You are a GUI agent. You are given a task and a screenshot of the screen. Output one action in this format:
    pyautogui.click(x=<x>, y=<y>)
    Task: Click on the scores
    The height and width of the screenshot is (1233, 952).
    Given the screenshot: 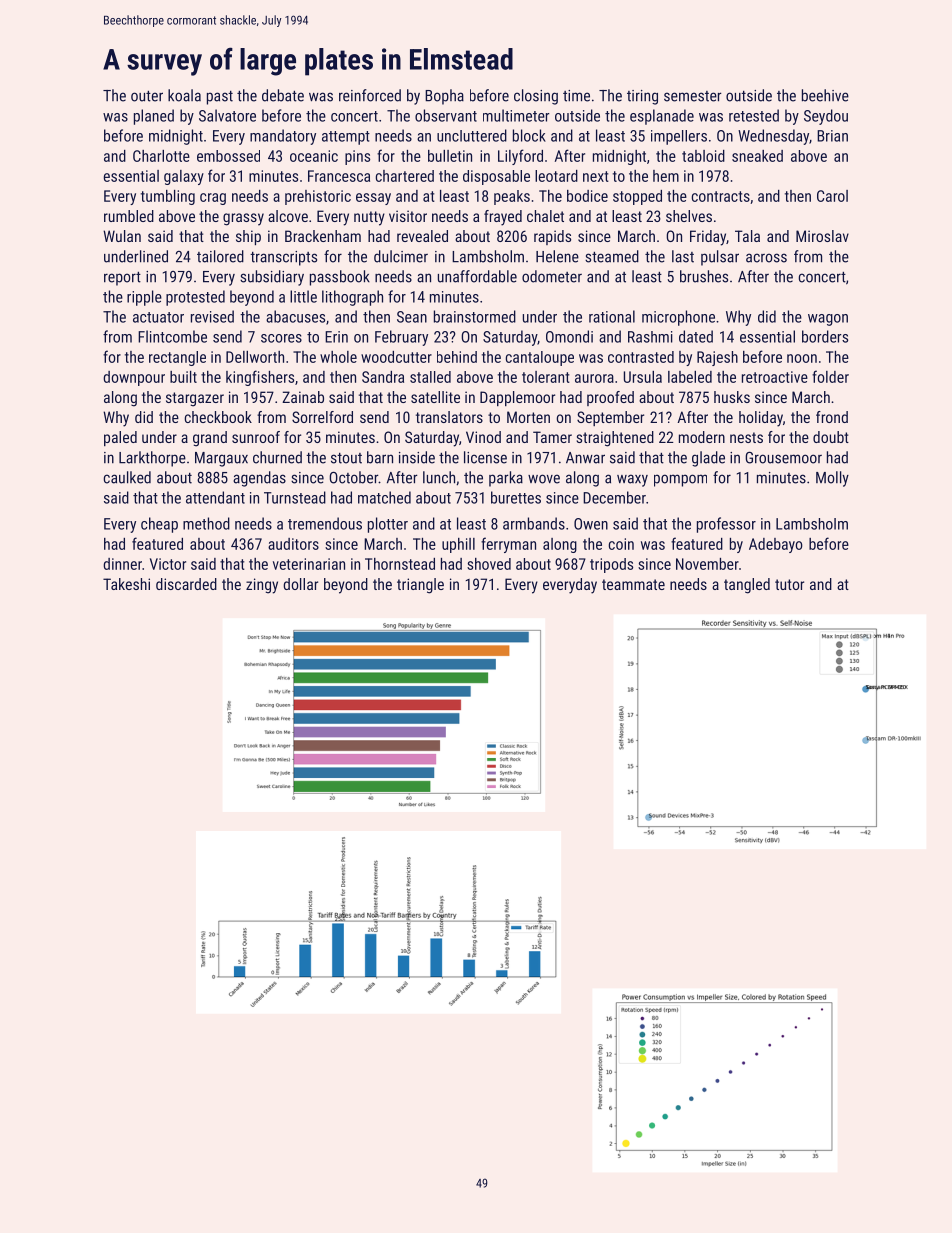 What is the action you would take?
    pyautogui.click(x=281, y=338)
